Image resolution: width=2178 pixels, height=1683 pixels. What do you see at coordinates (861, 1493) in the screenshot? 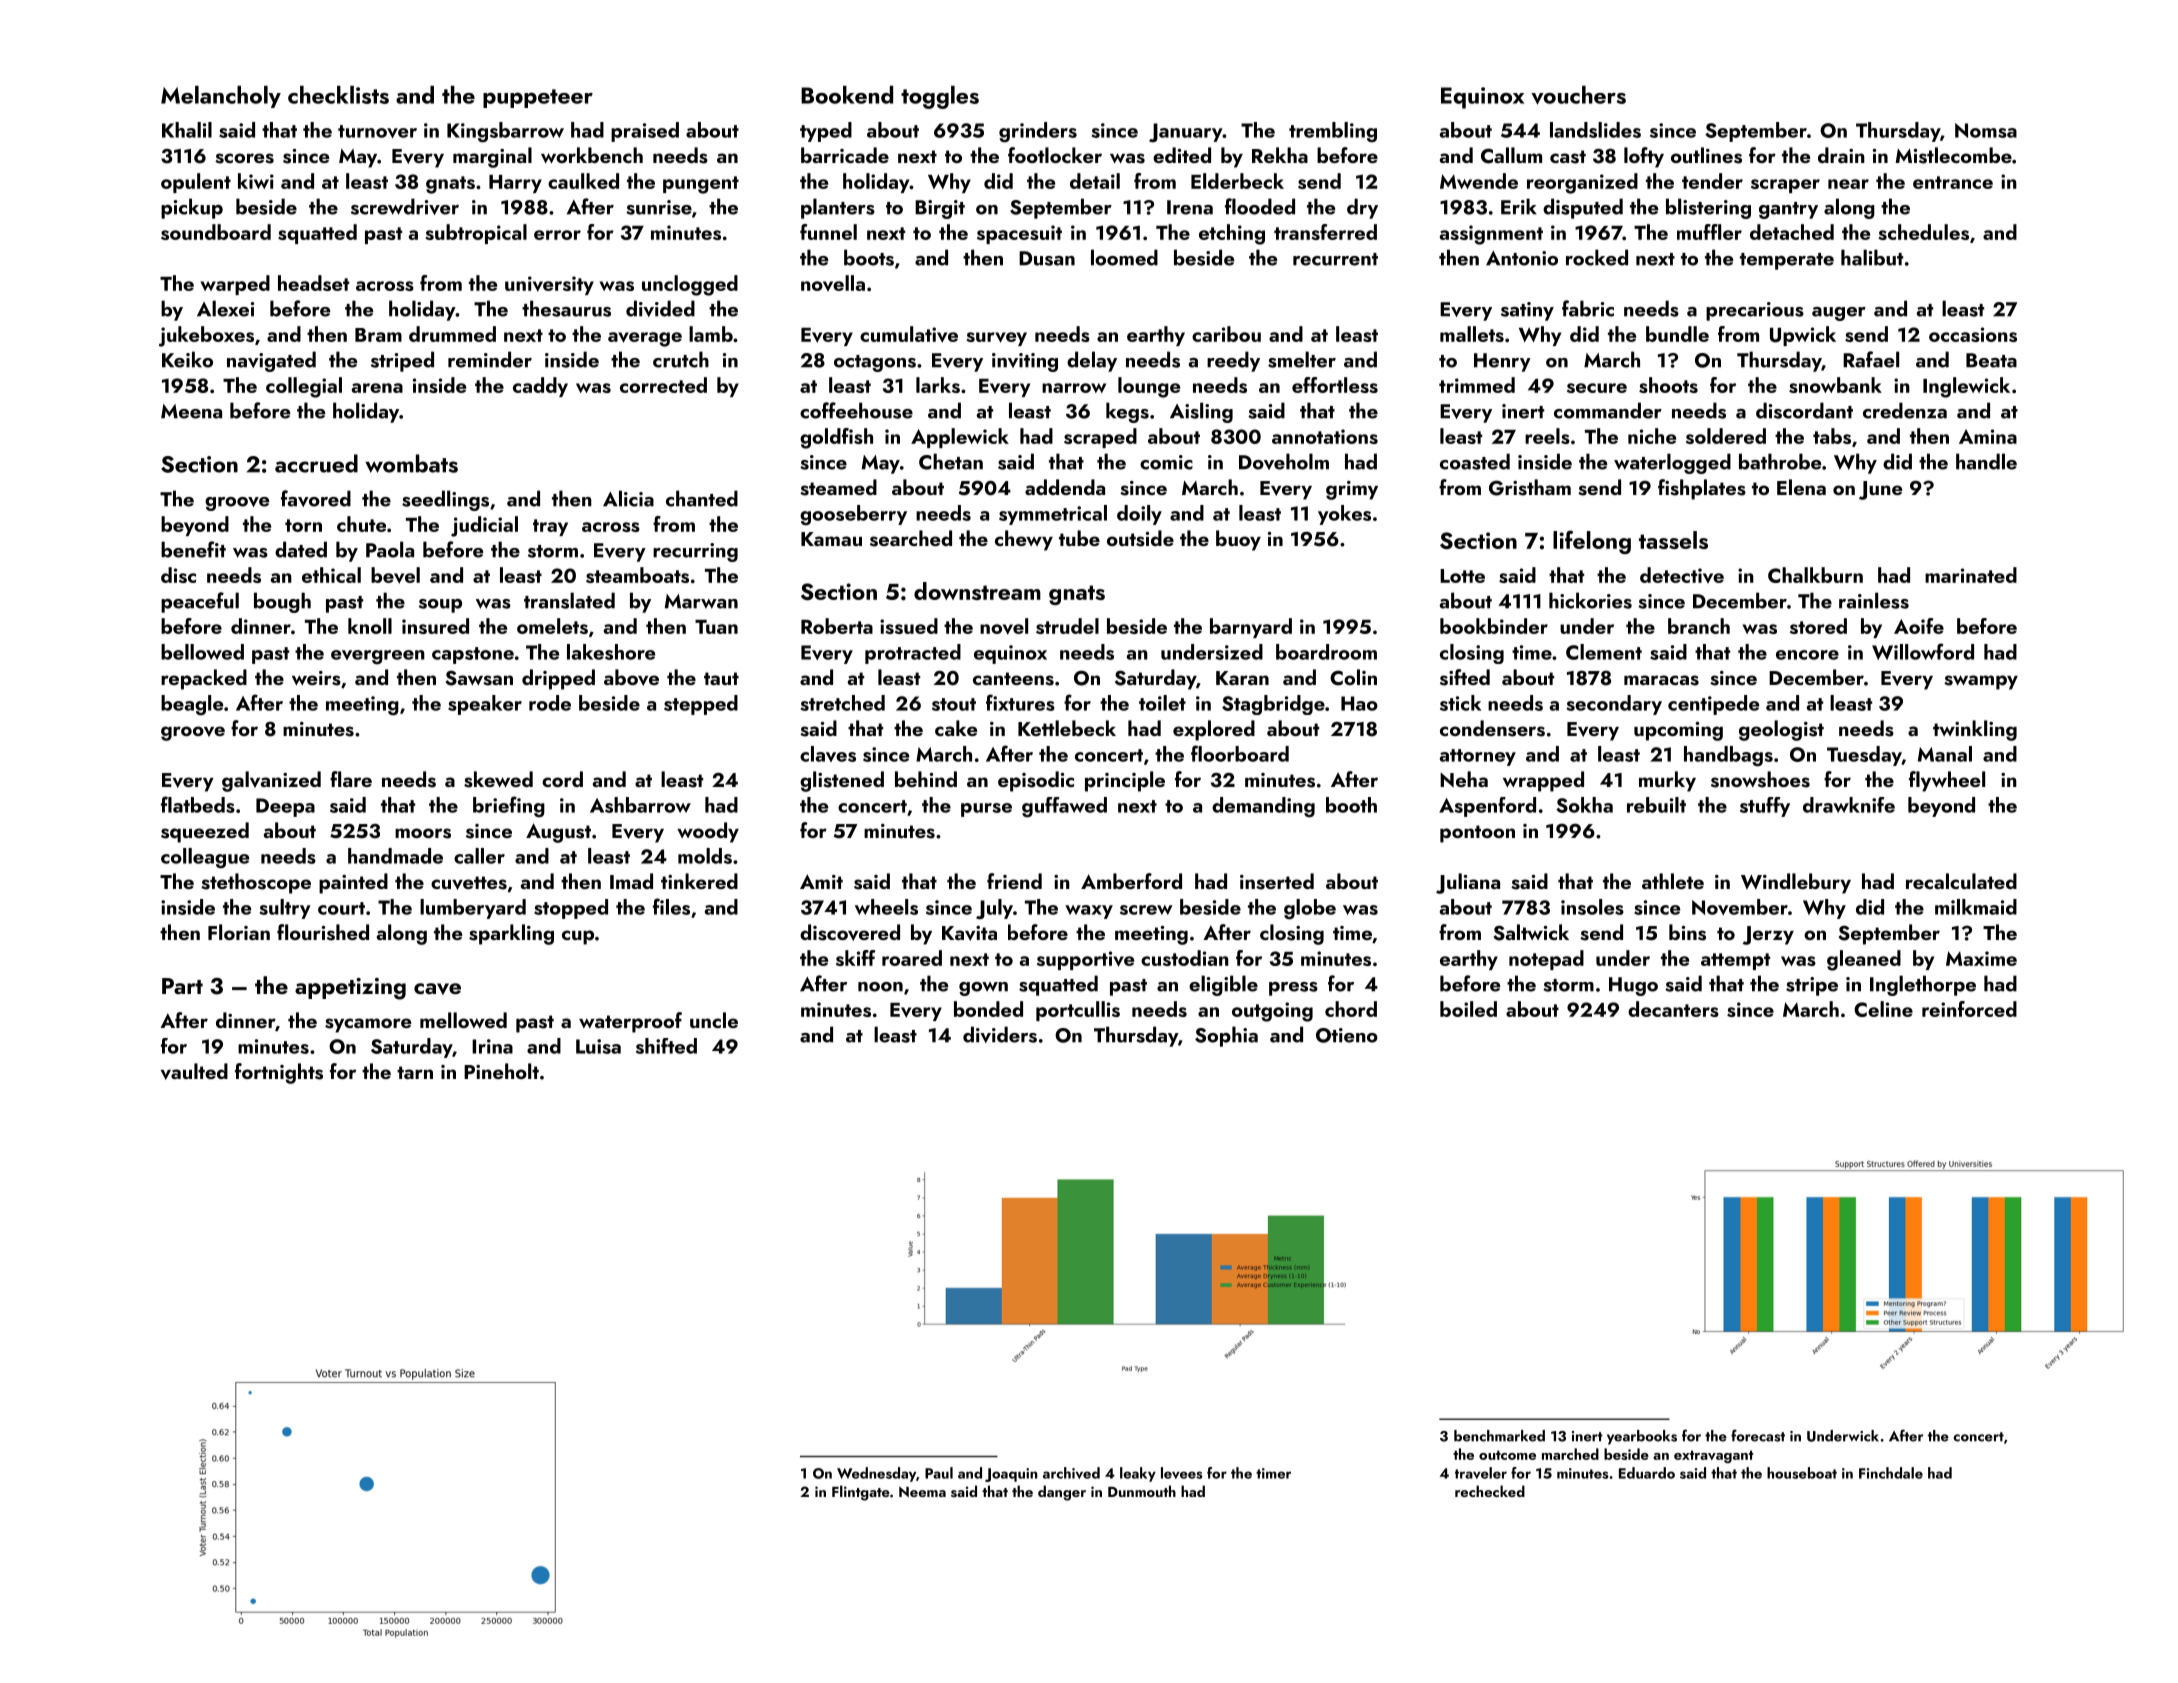
I see `Flintgate` at bounding box center [861, 1493].
